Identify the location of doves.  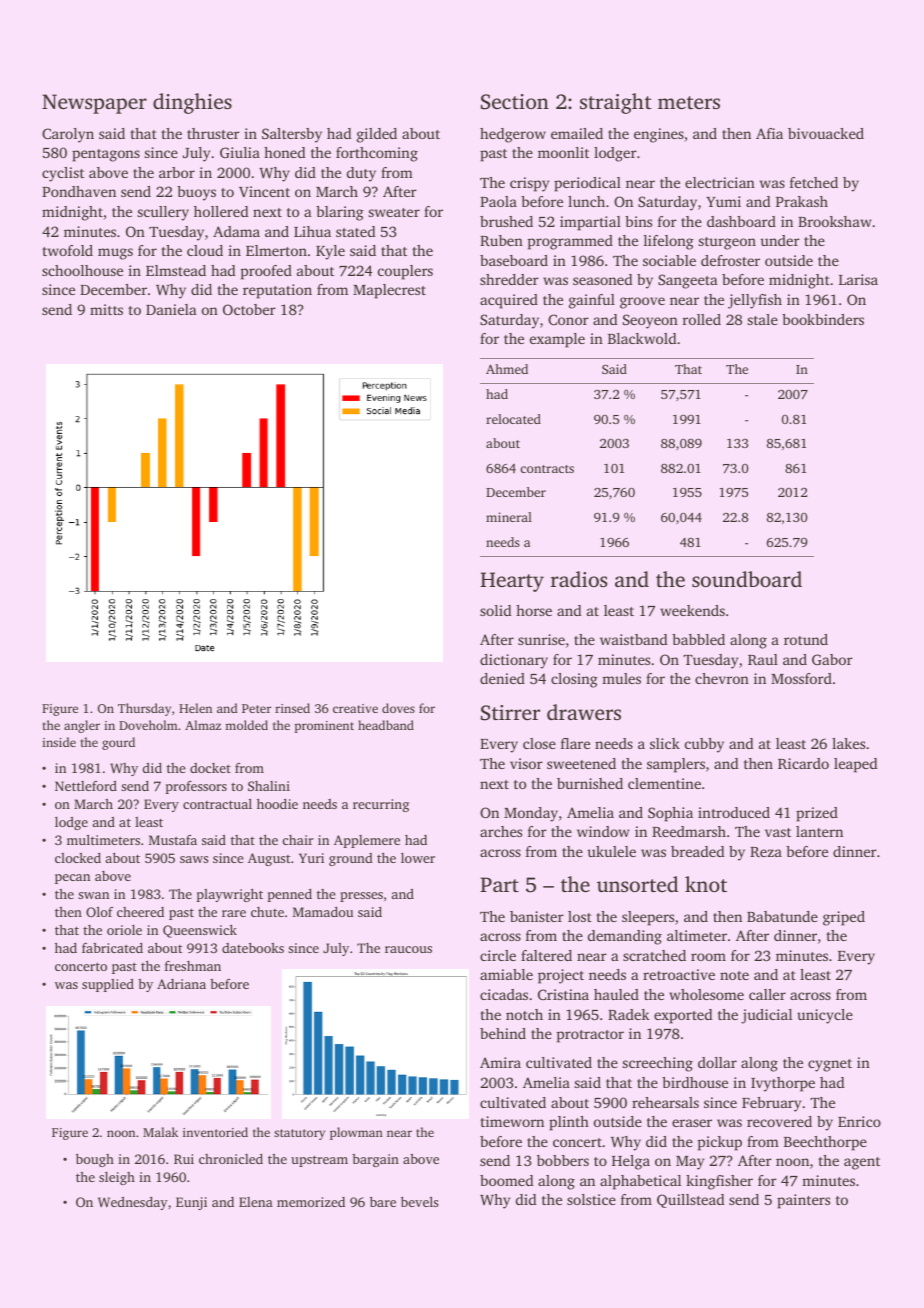
(398, 708).
